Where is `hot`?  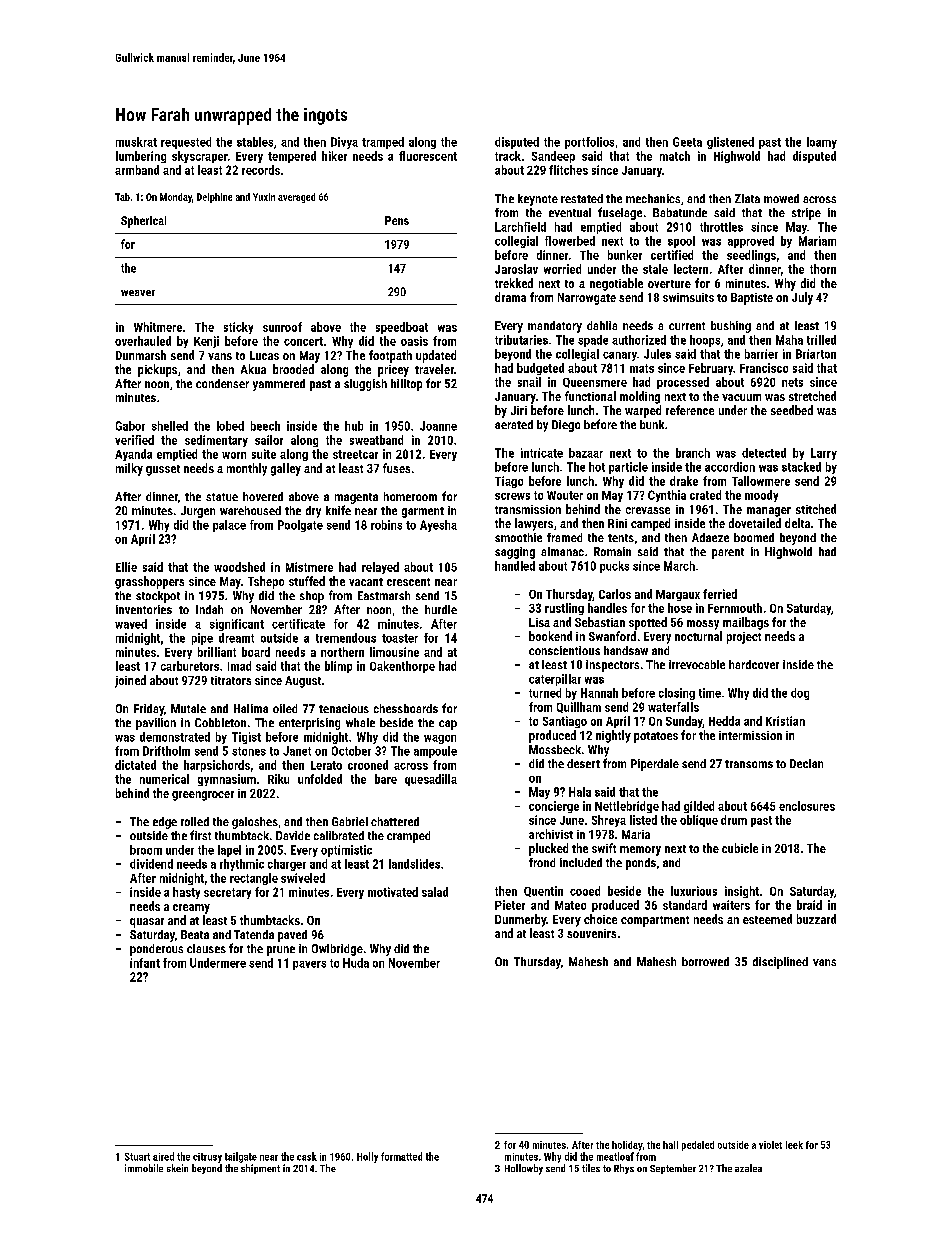
hot is located at coordinates (597, 467).
